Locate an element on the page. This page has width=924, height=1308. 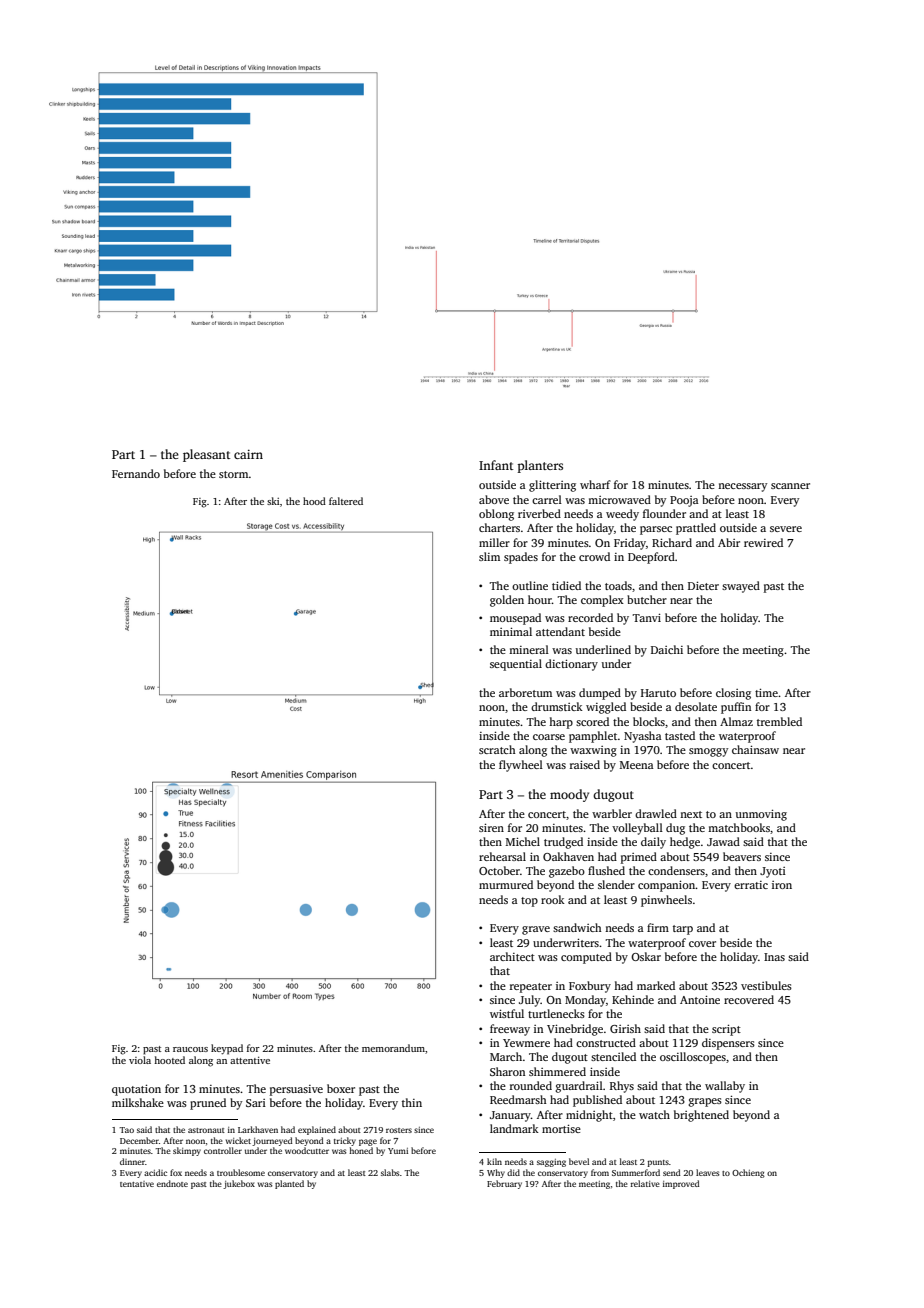
faltered is located at coordinates (346, 501).
